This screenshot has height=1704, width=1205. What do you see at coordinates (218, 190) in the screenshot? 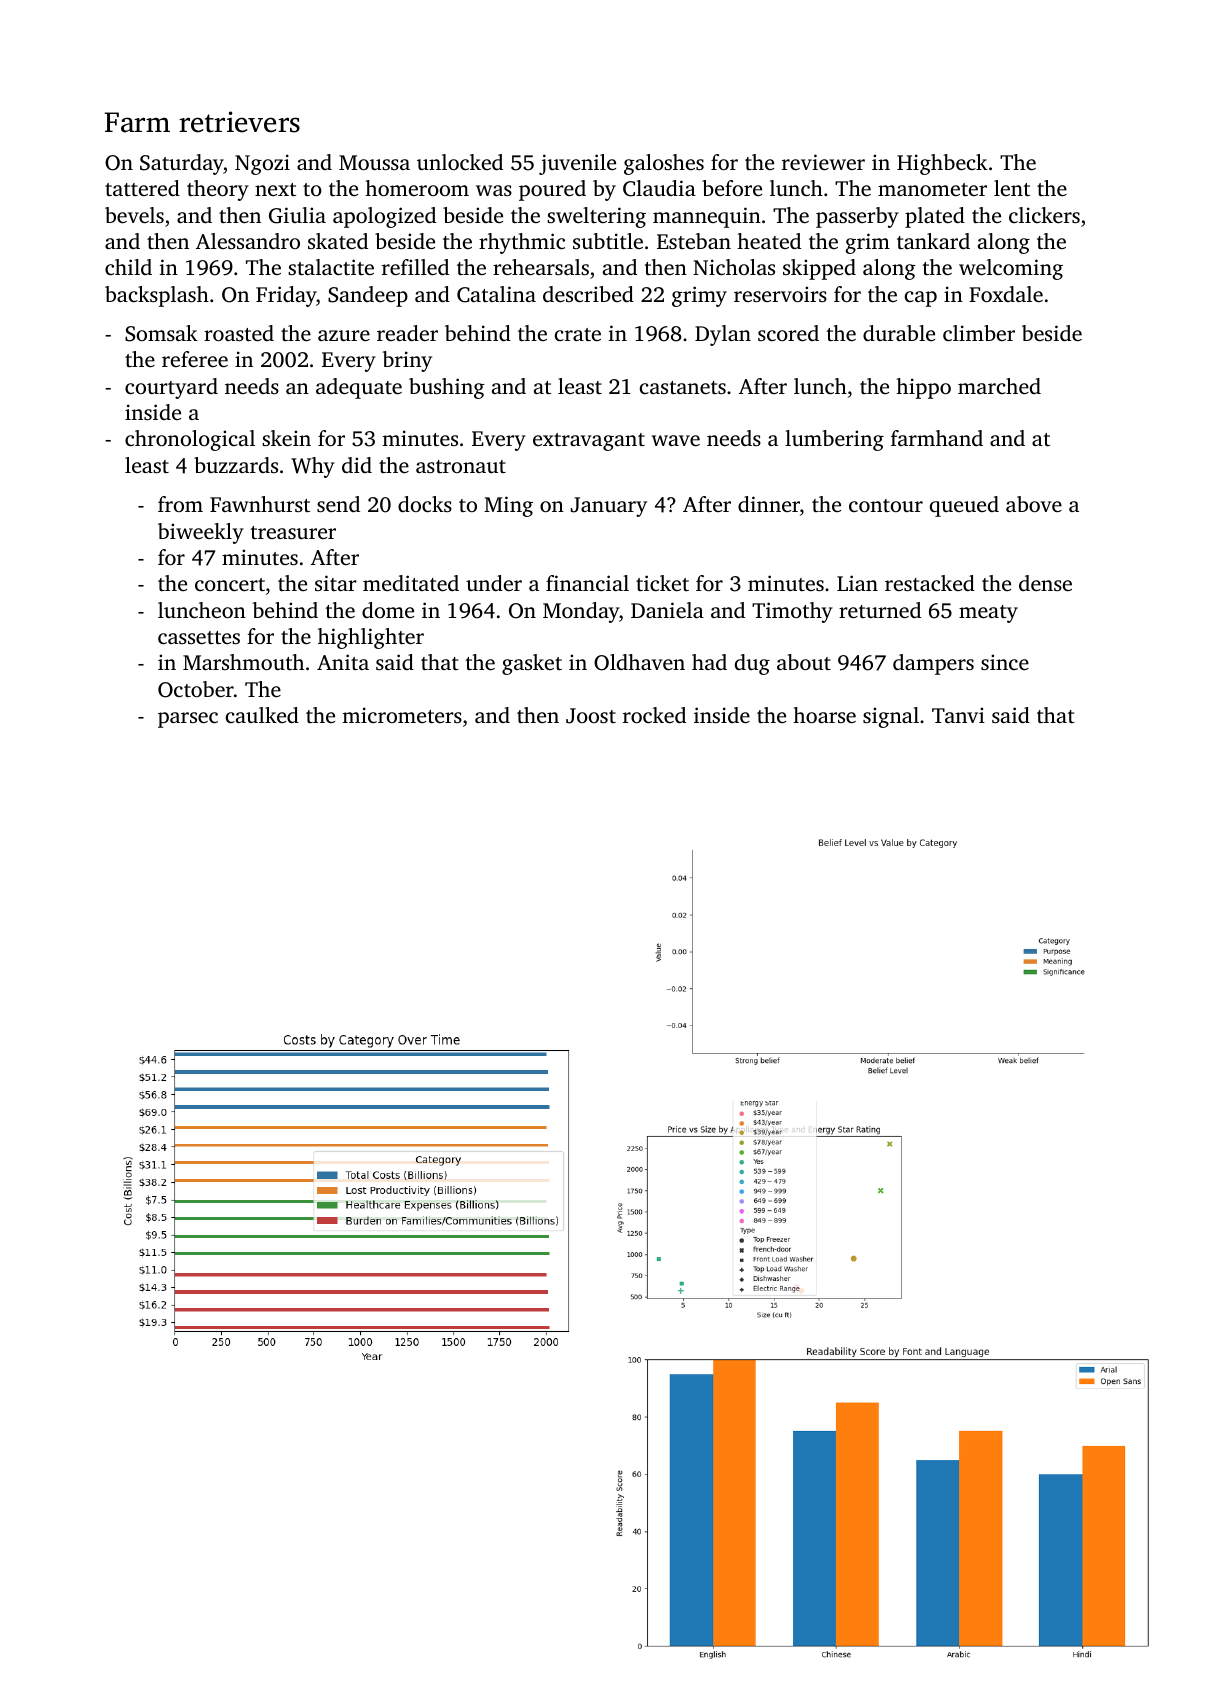
I see `theory` at bounding box center [218, 190].
